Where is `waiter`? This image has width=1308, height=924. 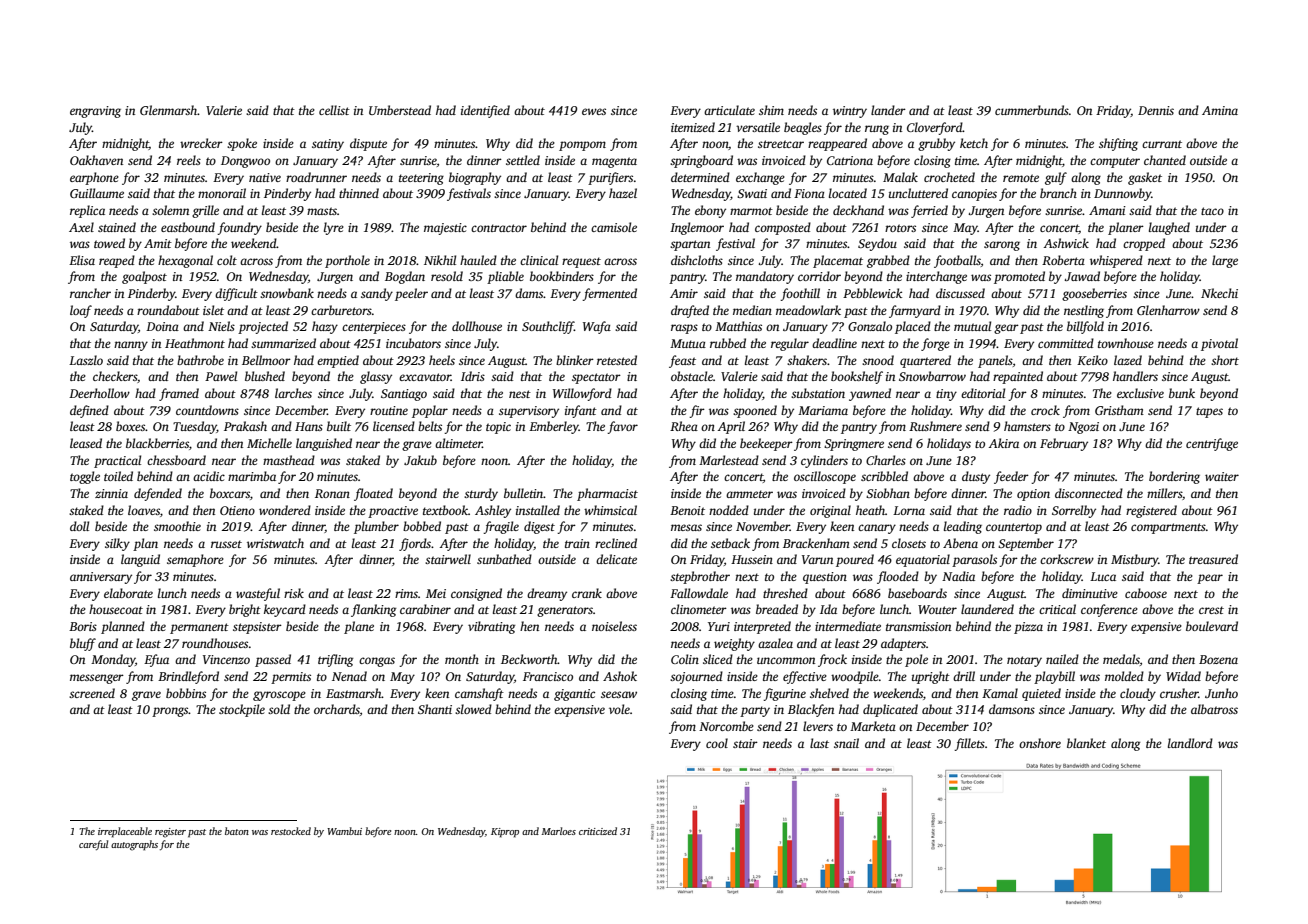 waiter is located at coordinates (1222, 476).
